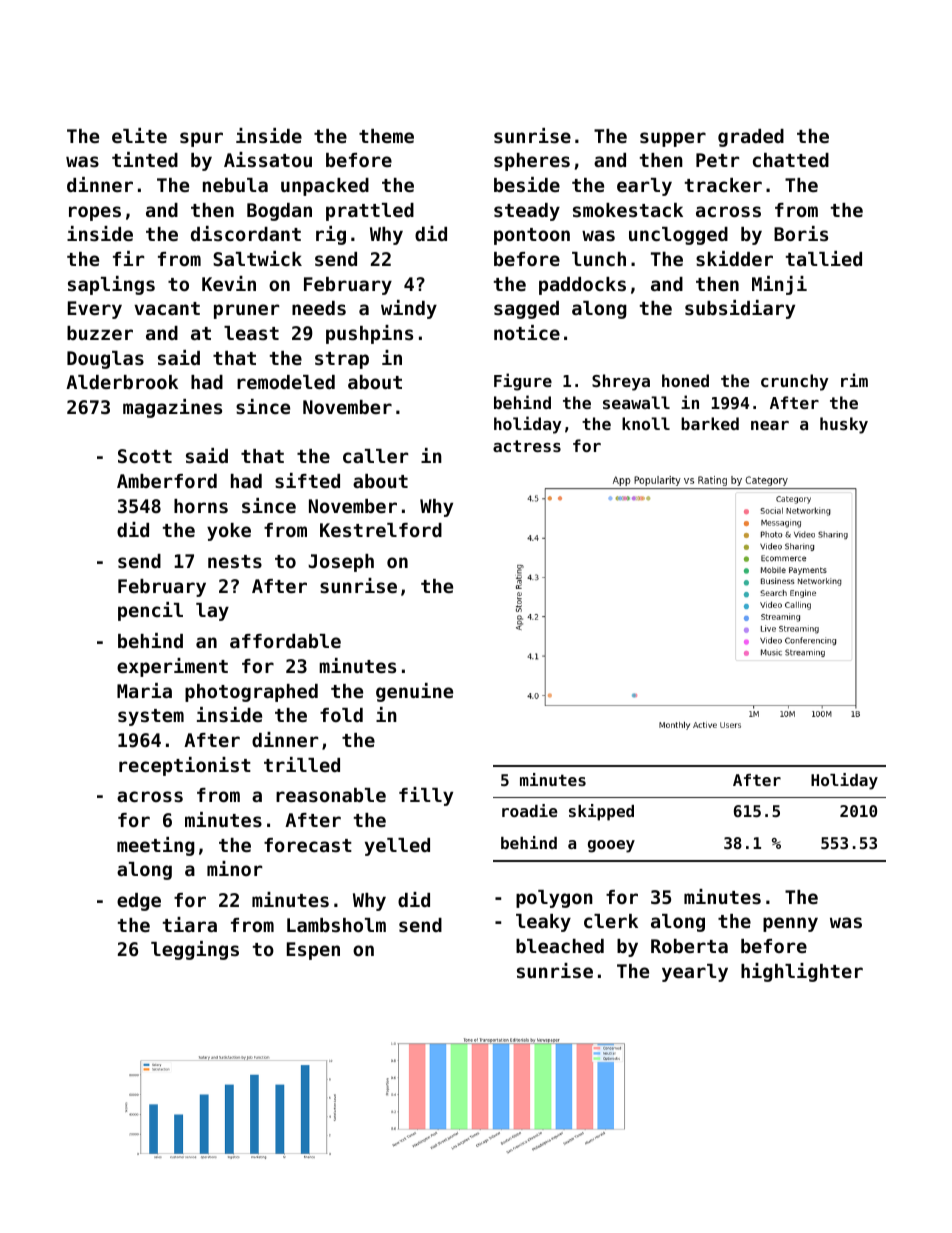 This screenshot has width=952, height=1233. Describe the element at coordinates (414, 692) in the screenshot. I see `genuine` at that location.
